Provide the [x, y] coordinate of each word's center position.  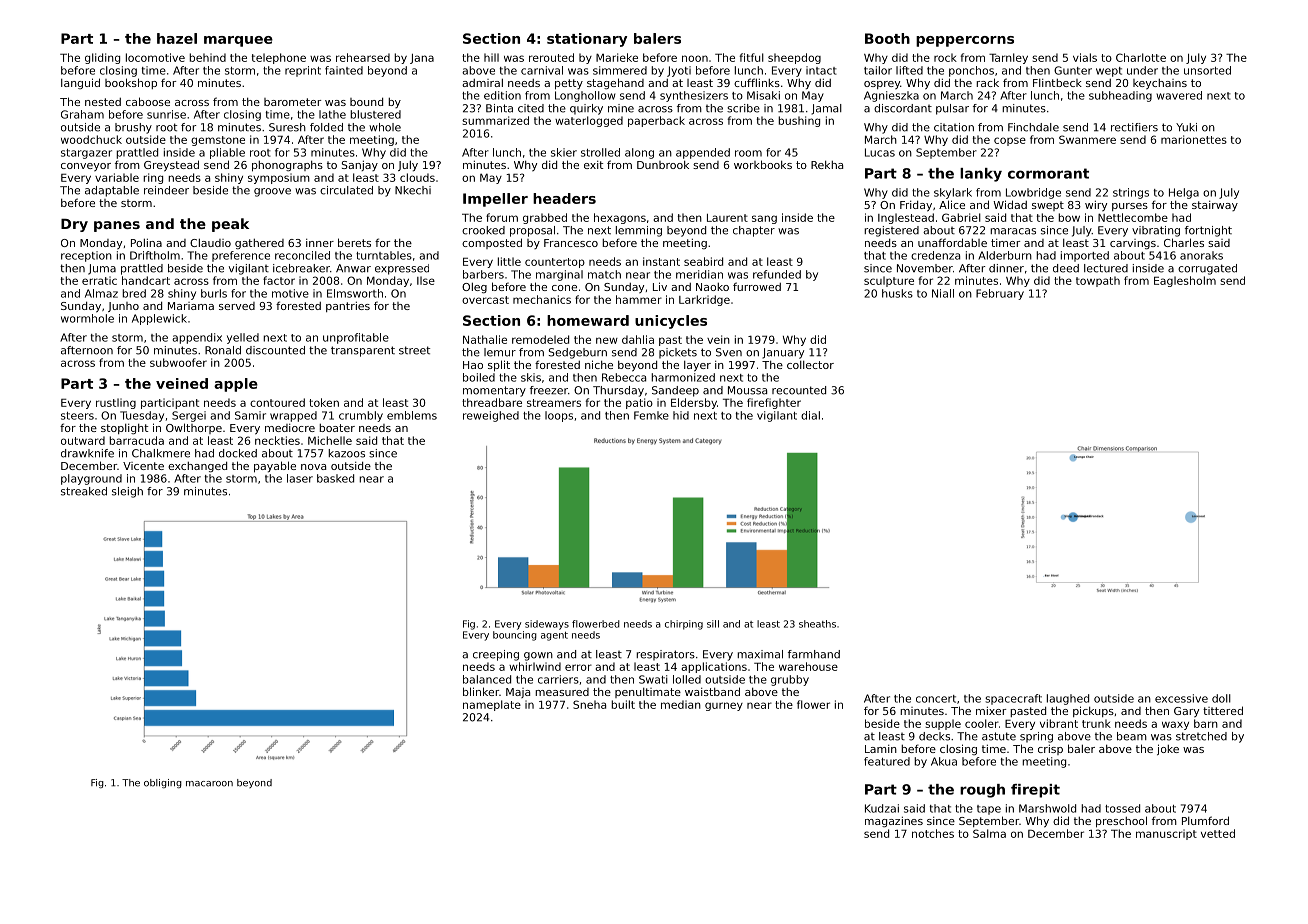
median [681, 704]
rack [987, 82]
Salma [989, 833]
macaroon [209, 784]
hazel [177, 38]
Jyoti [679, 71]
